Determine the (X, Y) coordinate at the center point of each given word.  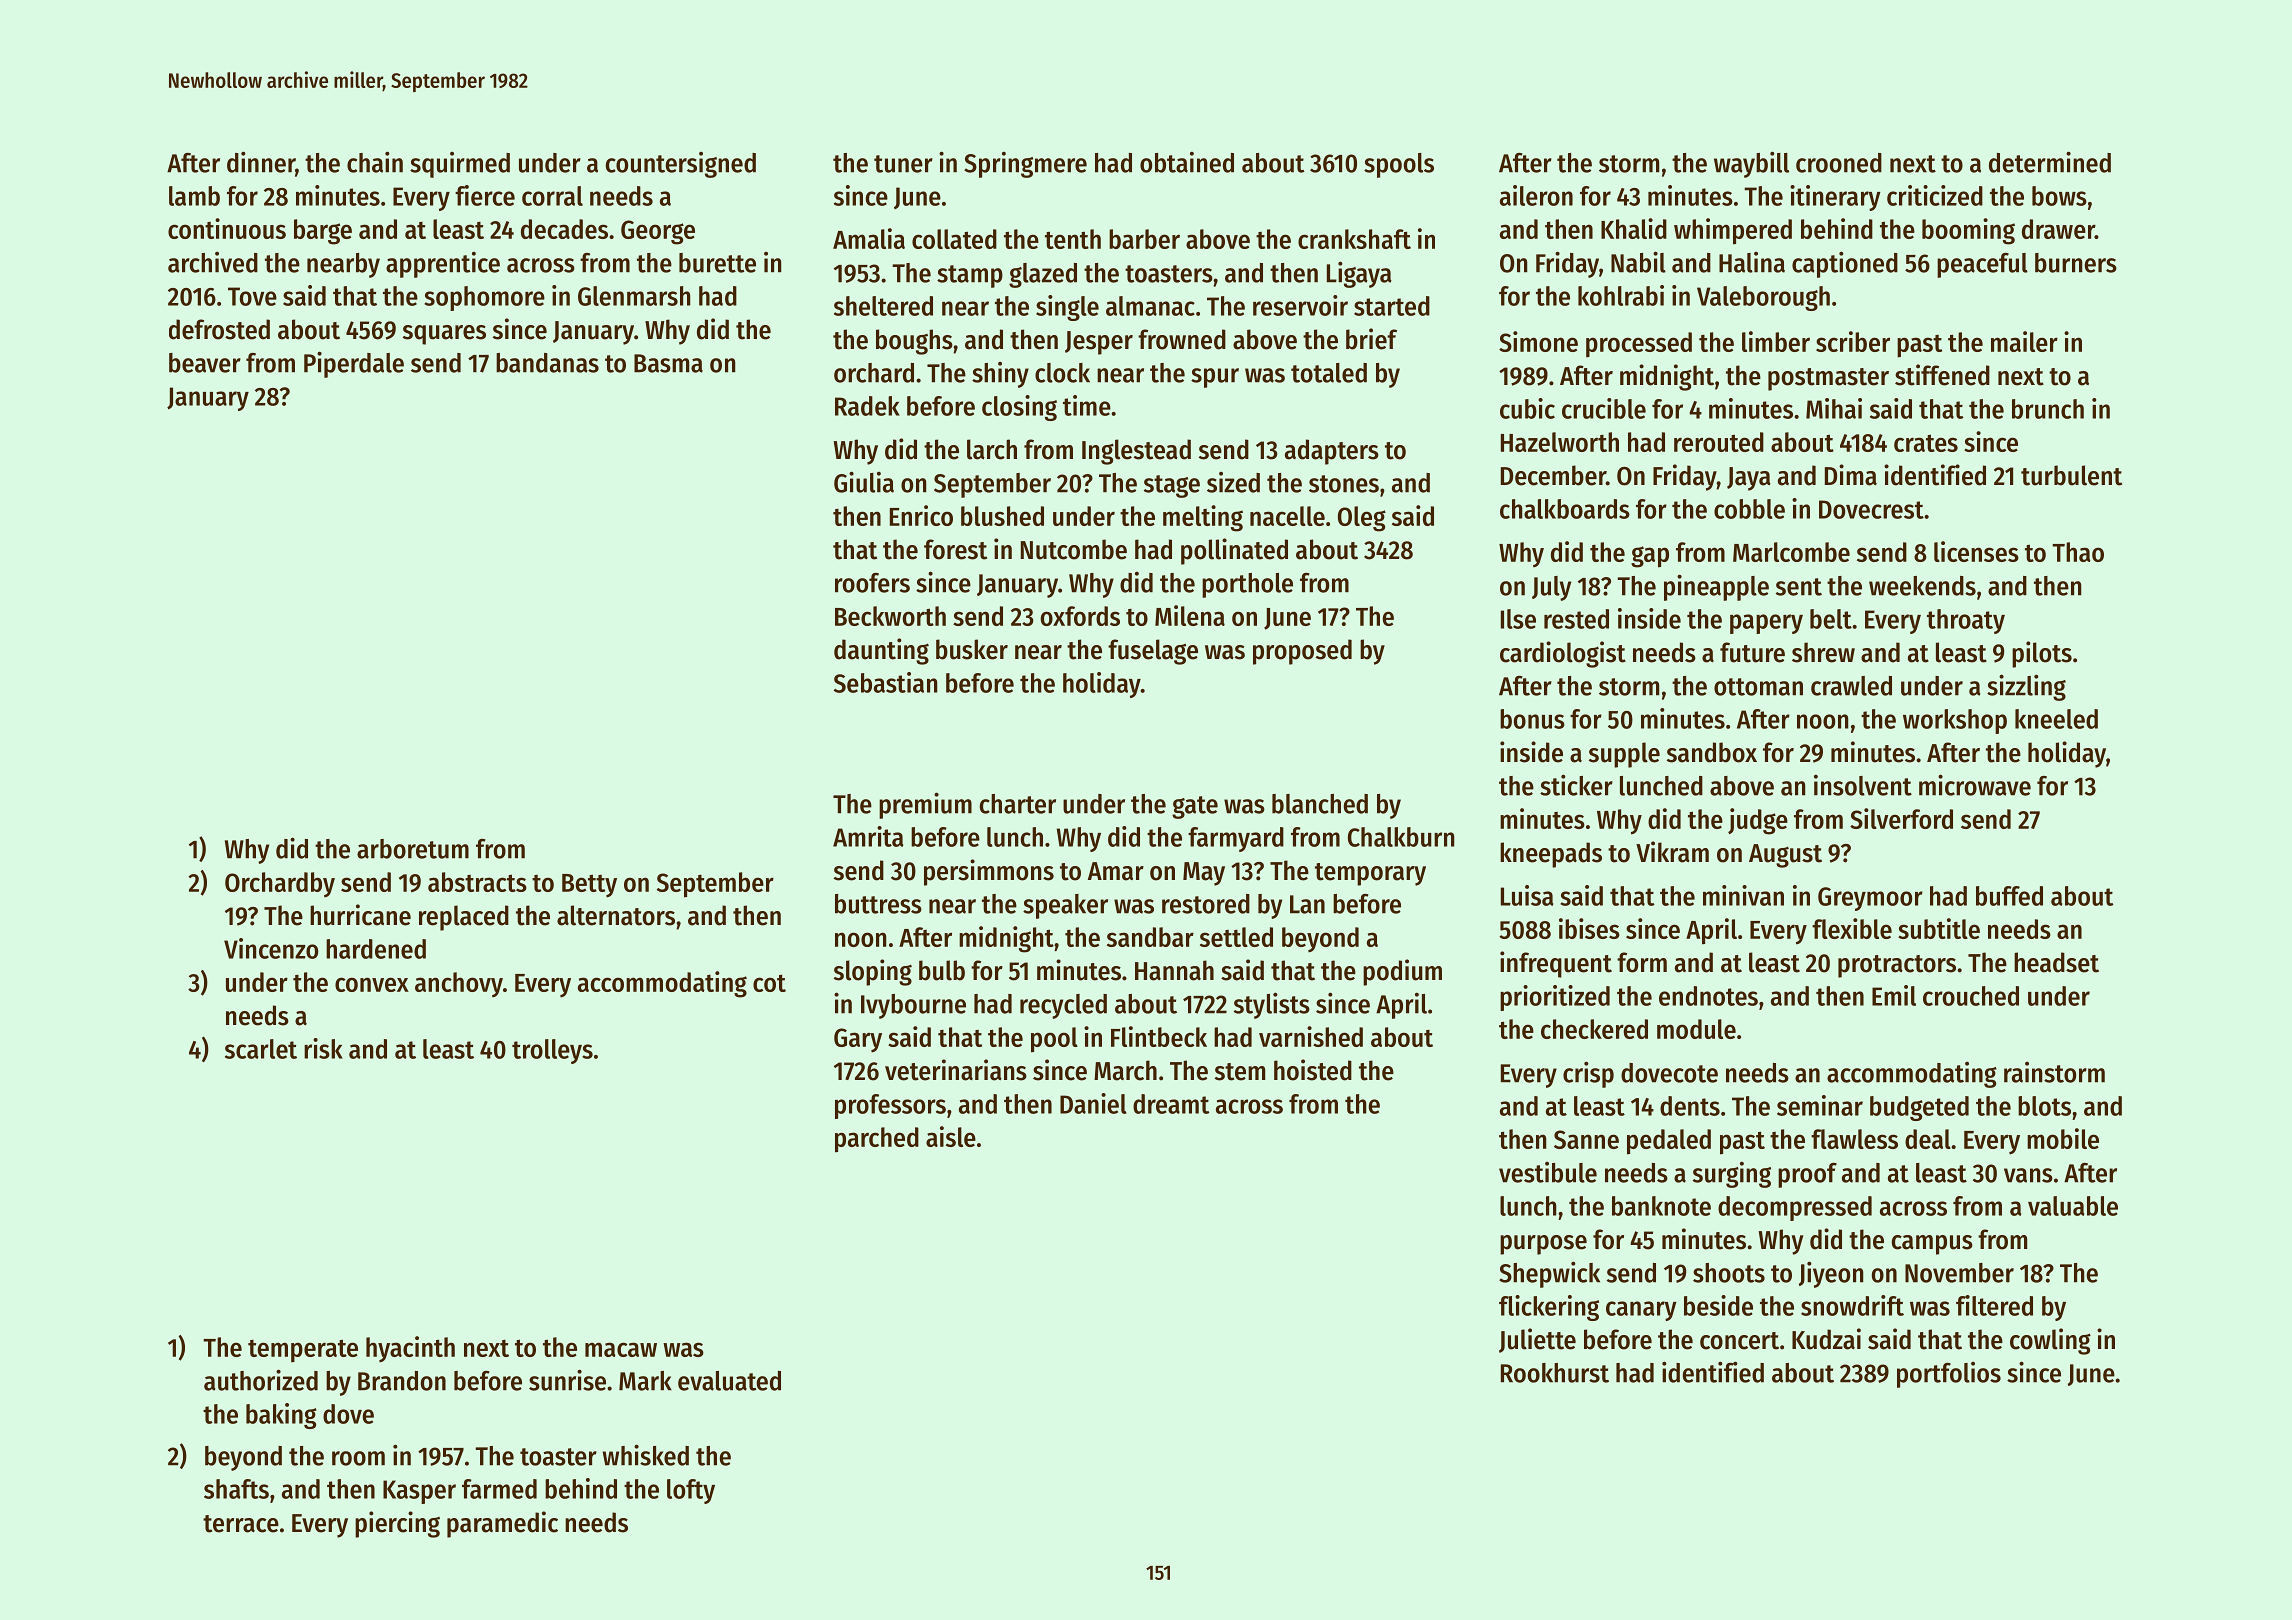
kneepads (1551, 855)
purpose (1543, 1245)
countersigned (681, 165)
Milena (1190, 615)
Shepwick (1549, 1274)
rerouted (1719, 442)
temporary (1370, 874)
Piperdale (354, 364)
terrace (241, 1524)
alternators (616, 915)
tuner (903, 164)
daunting (881, 651)
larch (992, 449)
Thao (2078, 552)
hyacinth (410, 1349)
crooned (1839, 163)
